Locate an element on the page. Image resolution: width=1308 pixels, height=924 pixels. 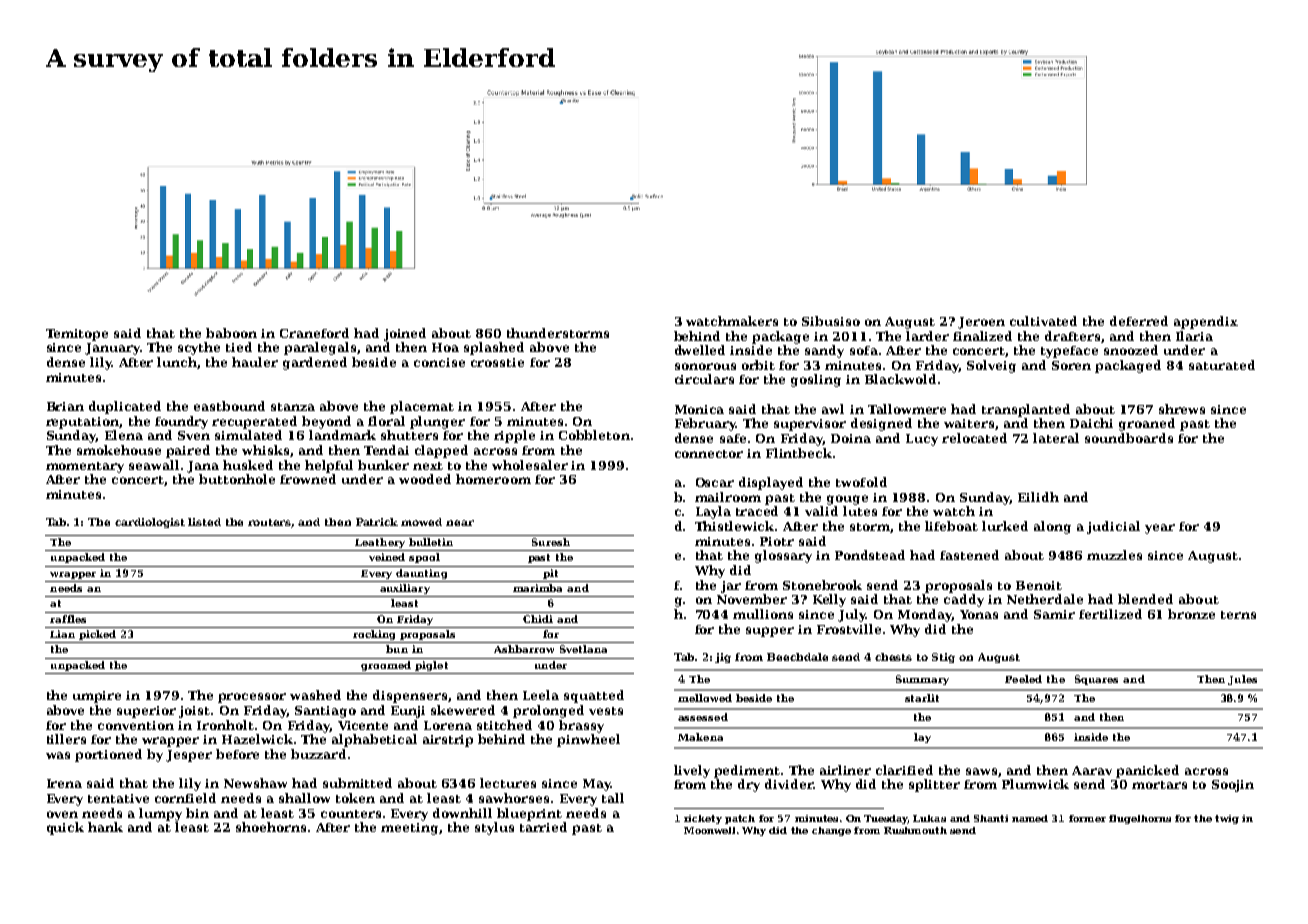
Jesper is located at coordinates (189, 756).
